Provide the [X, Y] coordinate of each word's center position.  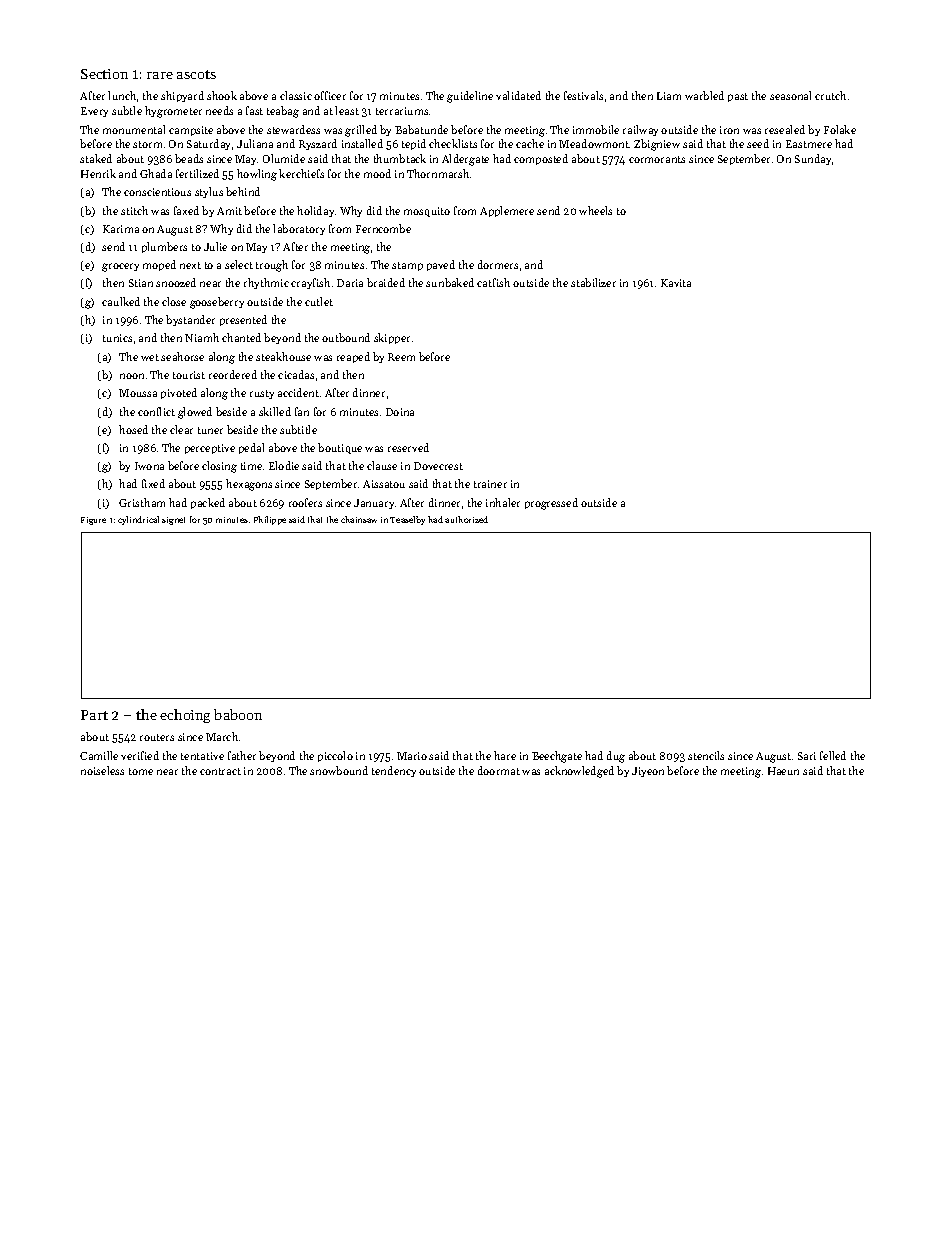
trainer [490, 484]
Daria [350, 283]
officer [330, 95]
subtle [127, 110]
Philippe [270, 520]
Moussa [138, 393]
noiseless [102, 770]
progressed [551, 504]
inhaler [503, 502]
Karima [121, 229]
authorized [466, 519]
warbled [704, 95]
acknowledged [579, 772]
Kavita [676, 283]
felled [833, 755]
